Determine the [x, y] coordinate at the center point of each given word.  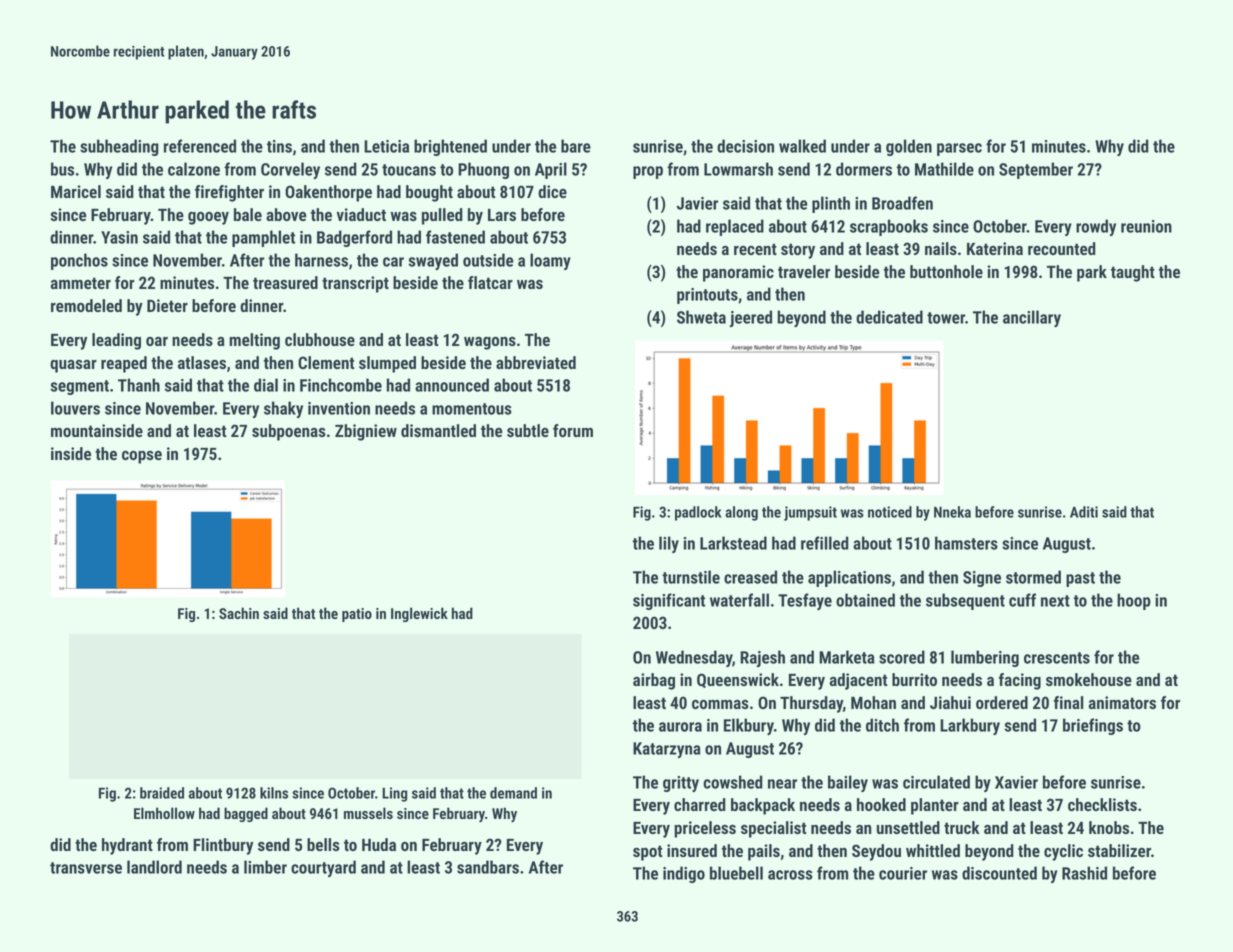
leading [116, 341]
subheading [119, 147]
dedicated [889, 317]
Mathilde [944, 169]
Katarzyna [666, 750]
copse [142, 457]
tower [946, 318]
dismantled [438, 430]
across [790, 875]
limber [265, 867]
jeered [751, 318]
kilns [274, 793]
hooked [881, 804]
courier [903, 873]
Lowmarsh [738, 169]
